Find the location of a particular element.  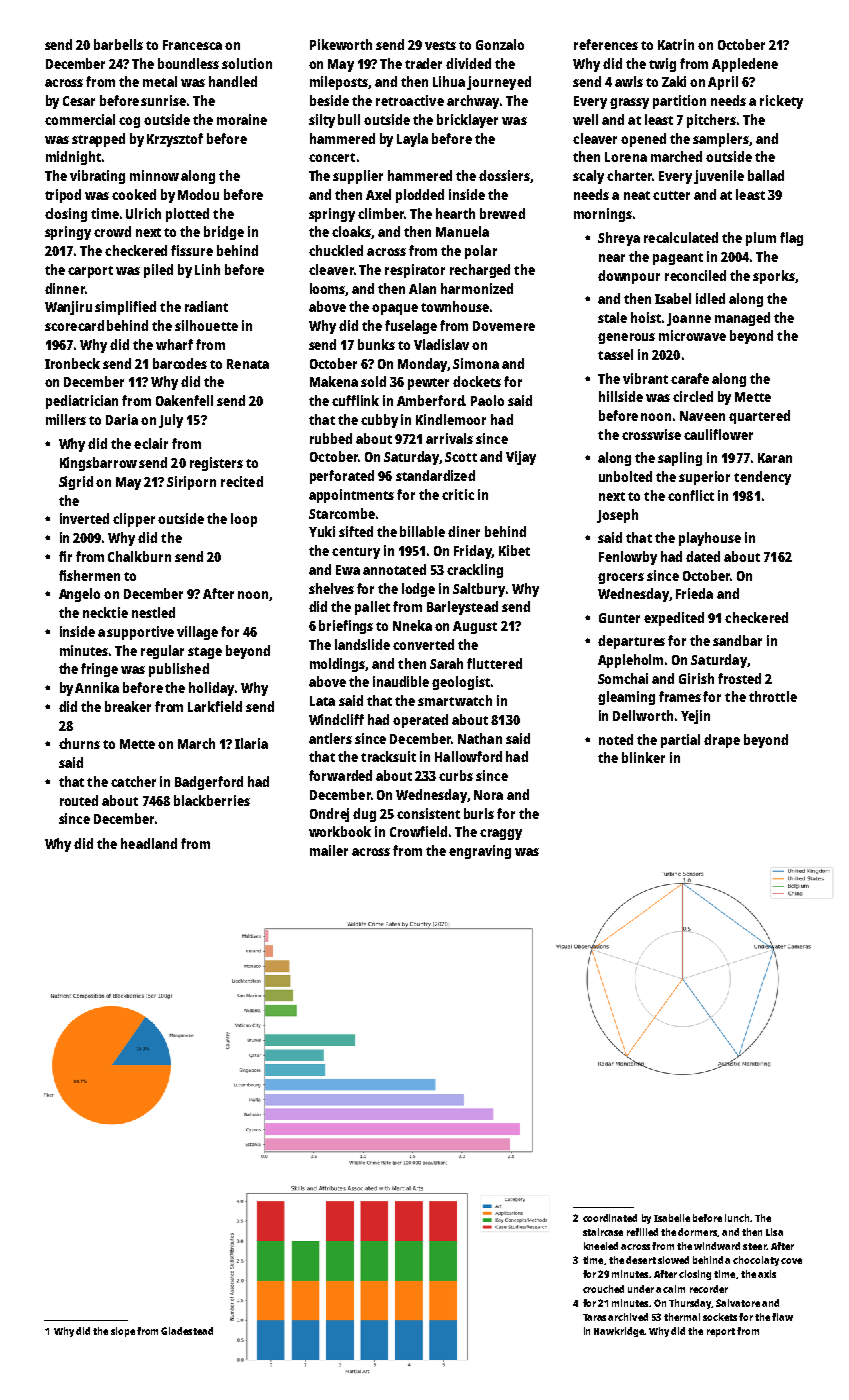

vests is located at coordinates (440, 45).
